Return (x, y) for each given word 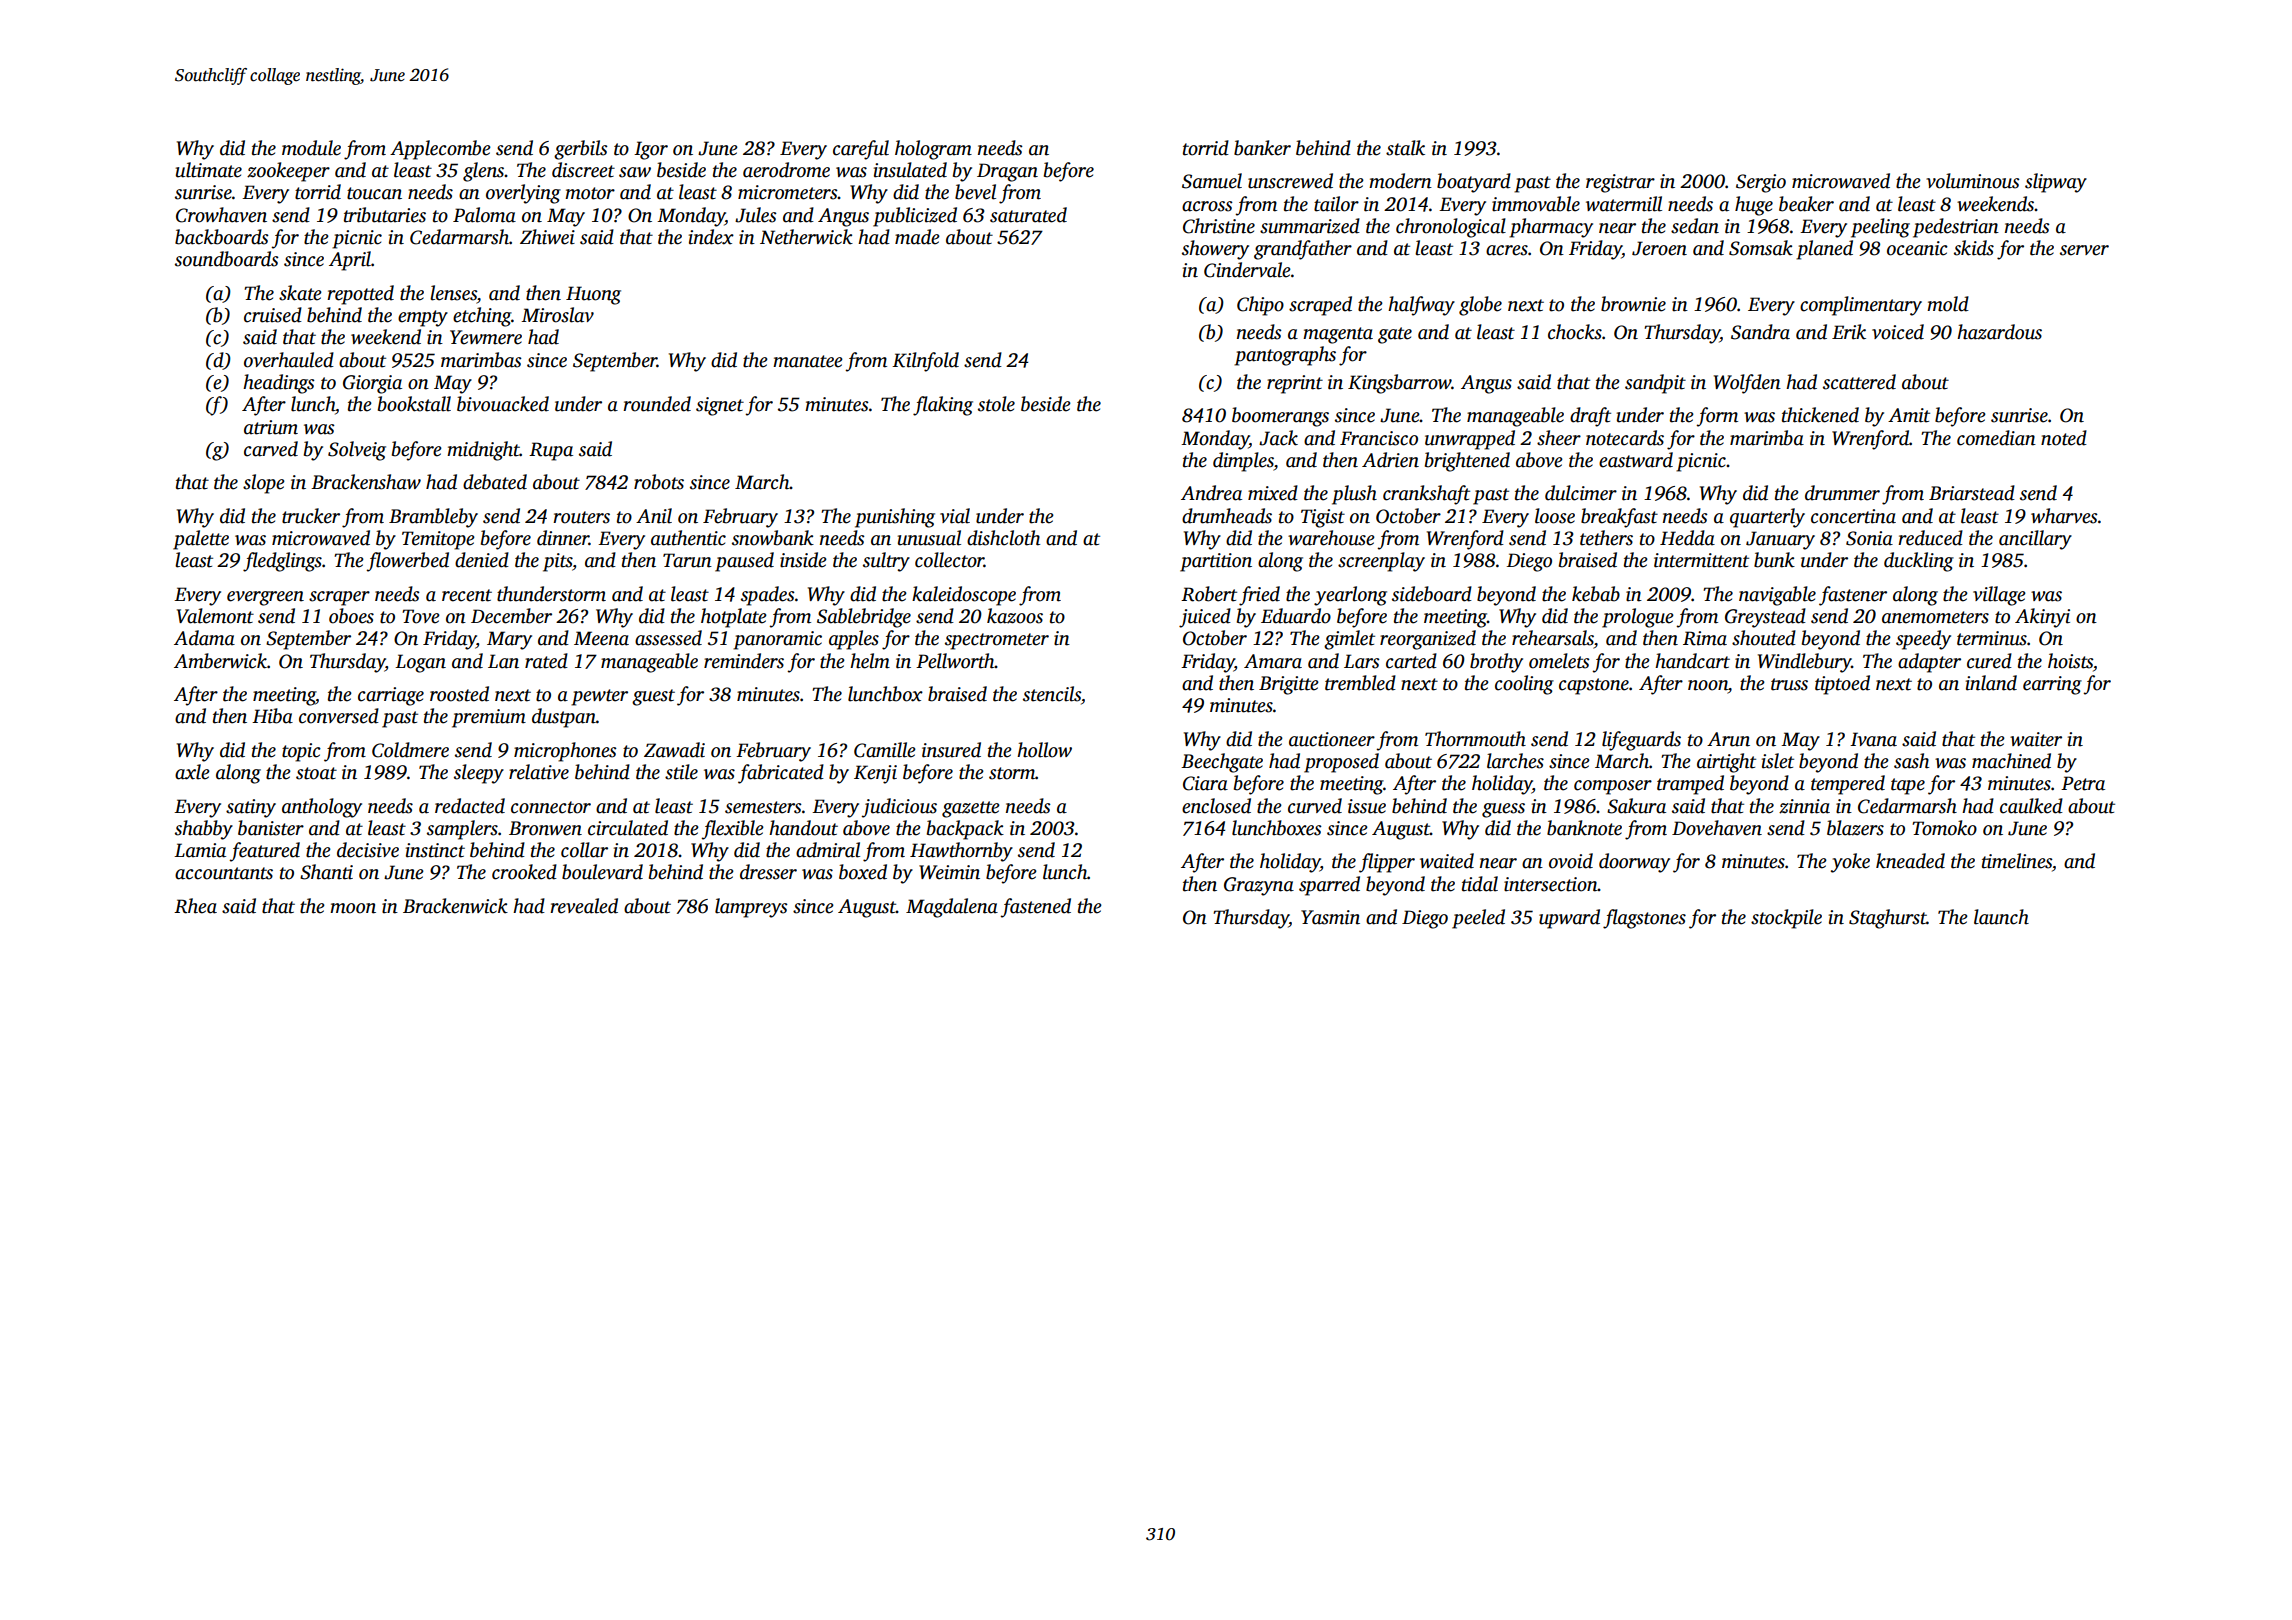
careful (861, 150)
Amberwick (220, 661)
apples (854, 640)
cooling (1524, 685)
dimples (1243, 462)
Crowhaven (221, 215)
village (1999, 596)
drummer (1842, 493)
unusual (929, 538)
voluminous (1973, 181)
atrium (271, 427)
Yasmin (1330, 917)
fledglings (282, 562)
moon (353, 908)
